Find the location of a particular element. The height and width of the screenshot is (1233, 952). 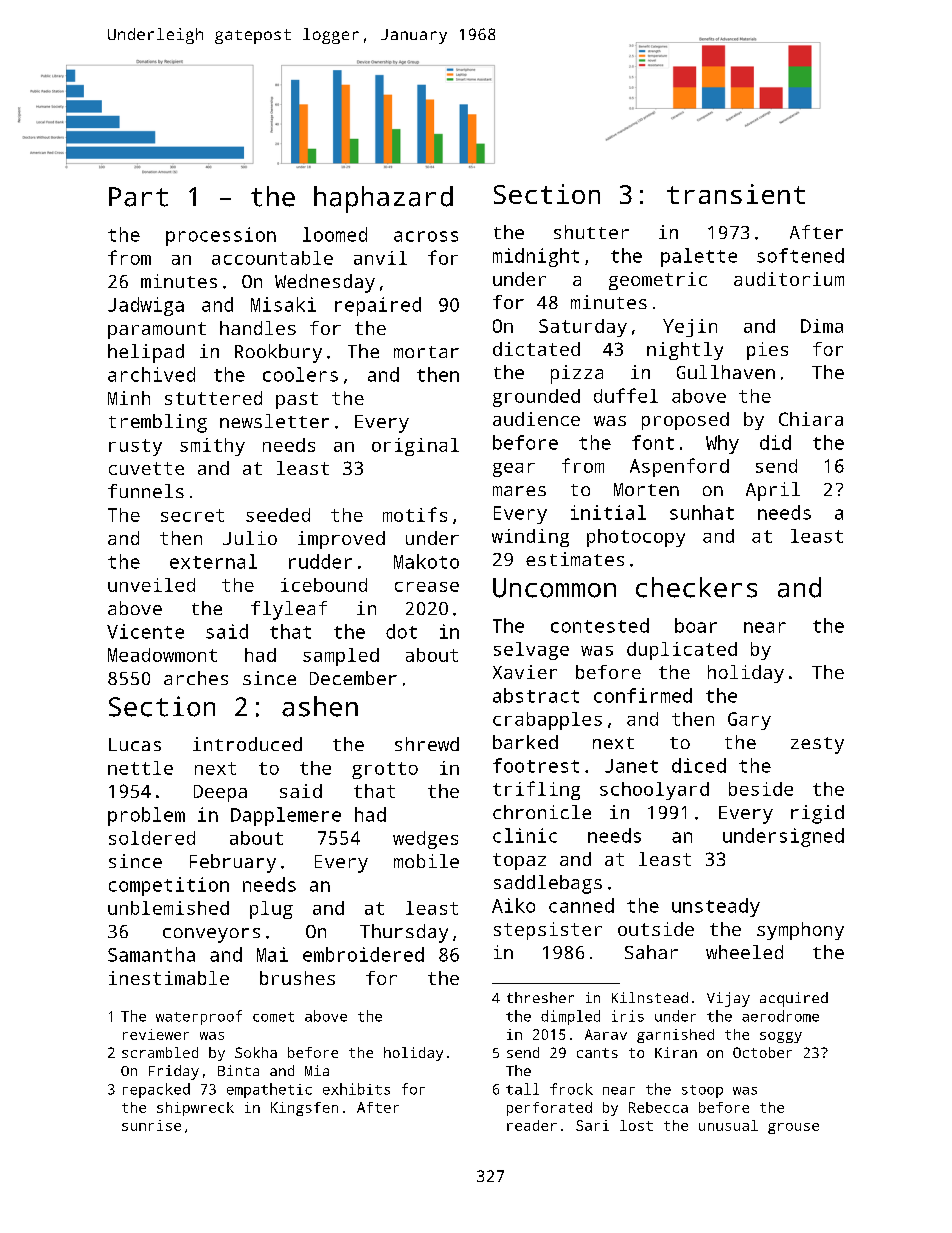

trembling is located at coordinates (158, 423).
